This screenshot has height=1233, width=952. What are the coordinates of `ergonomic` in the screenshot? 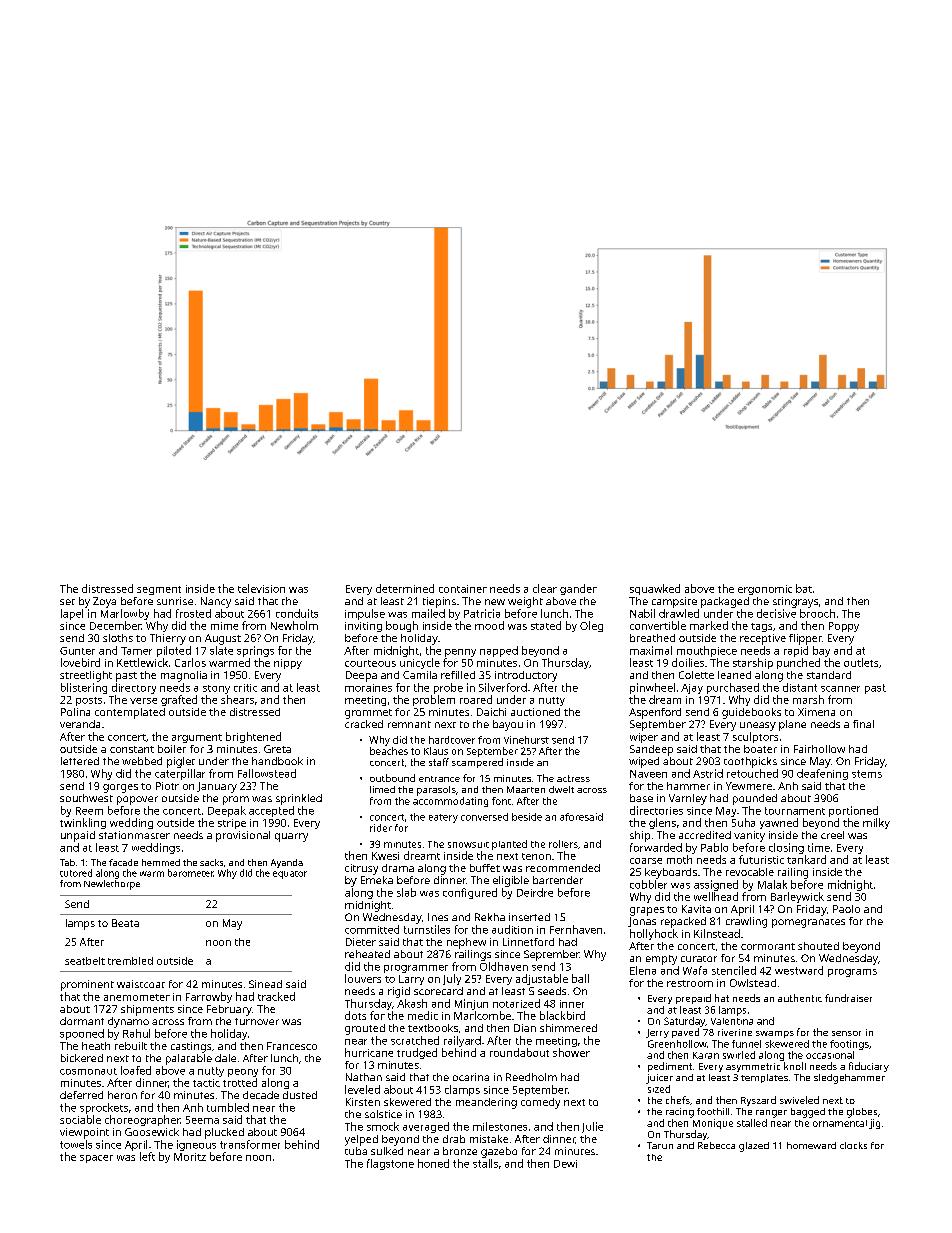 It's located at (765, 590).
